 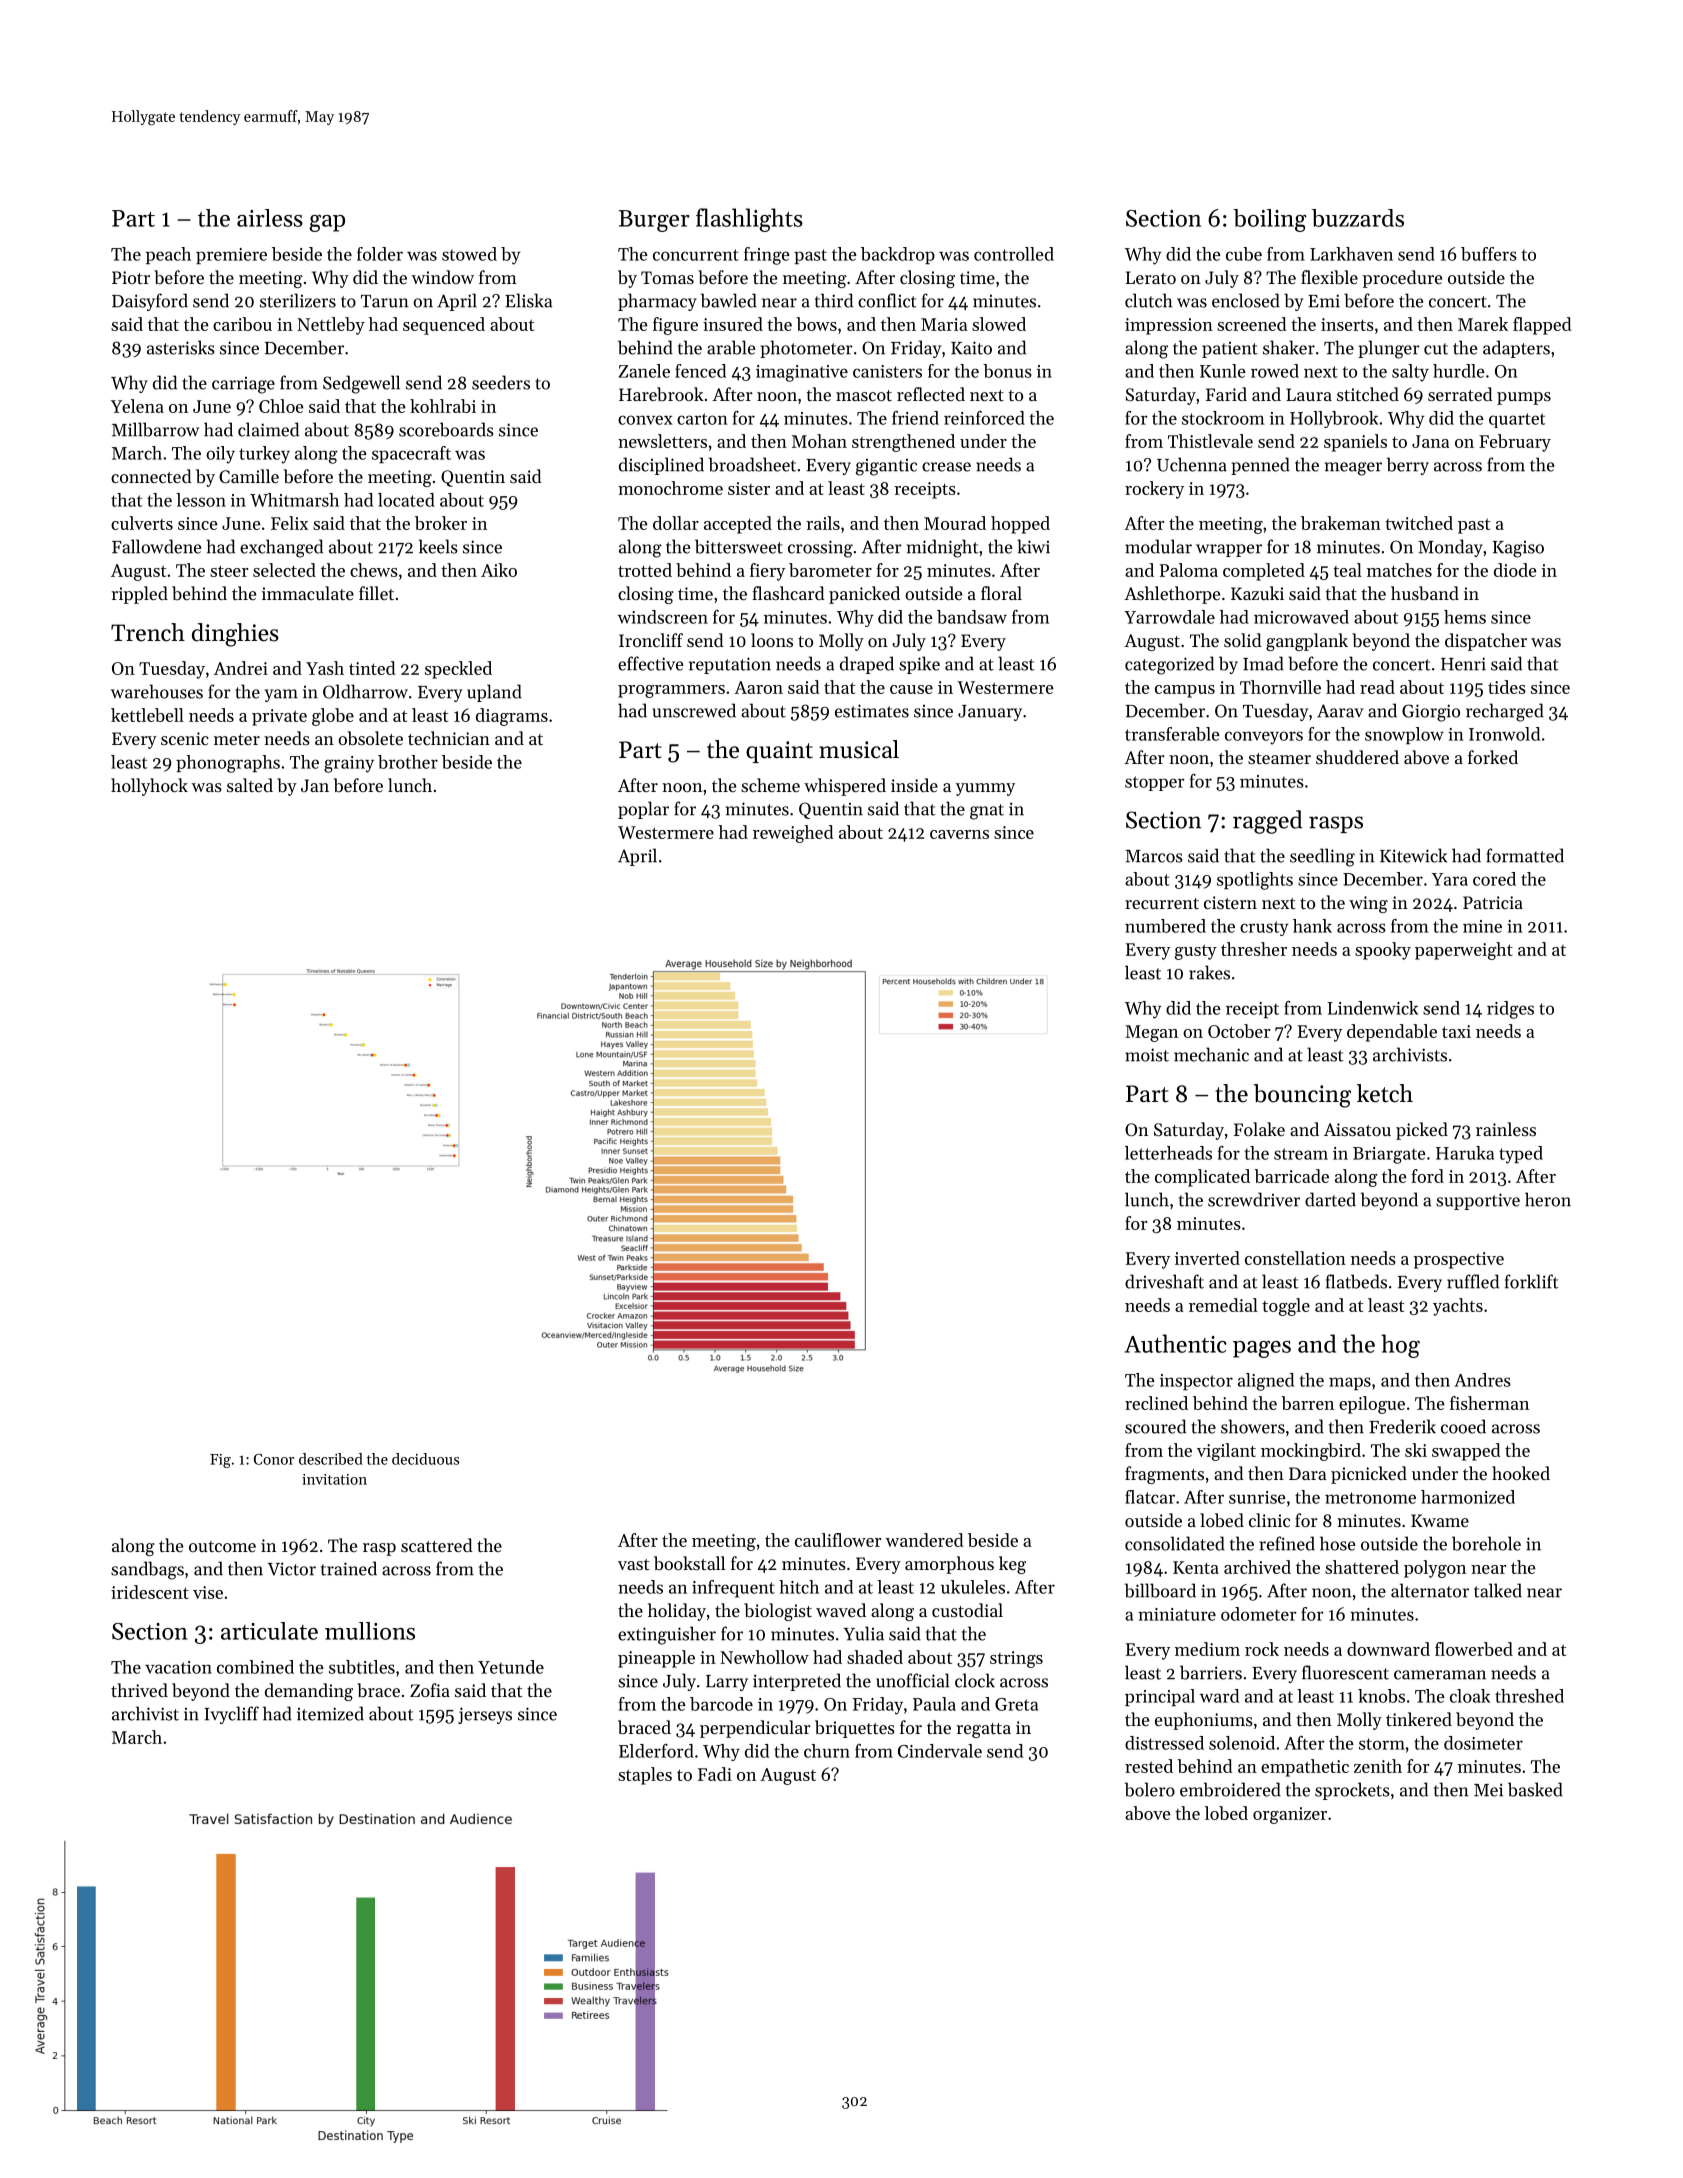 I want to click on iridescent, so click(x=150, y=1592).
